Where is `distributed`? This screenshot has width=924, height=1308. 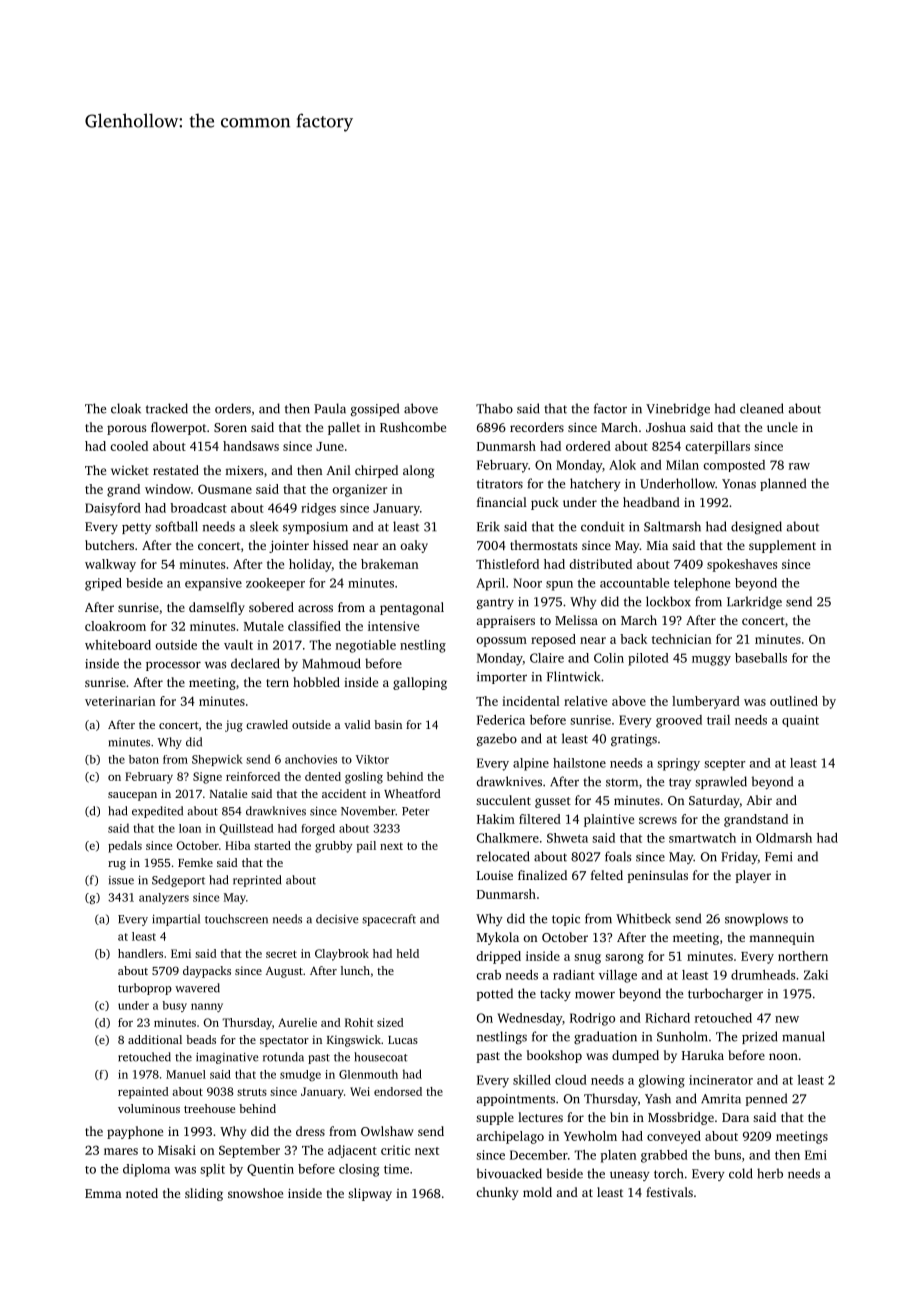
distributed is located at coordinates (600, 564).
